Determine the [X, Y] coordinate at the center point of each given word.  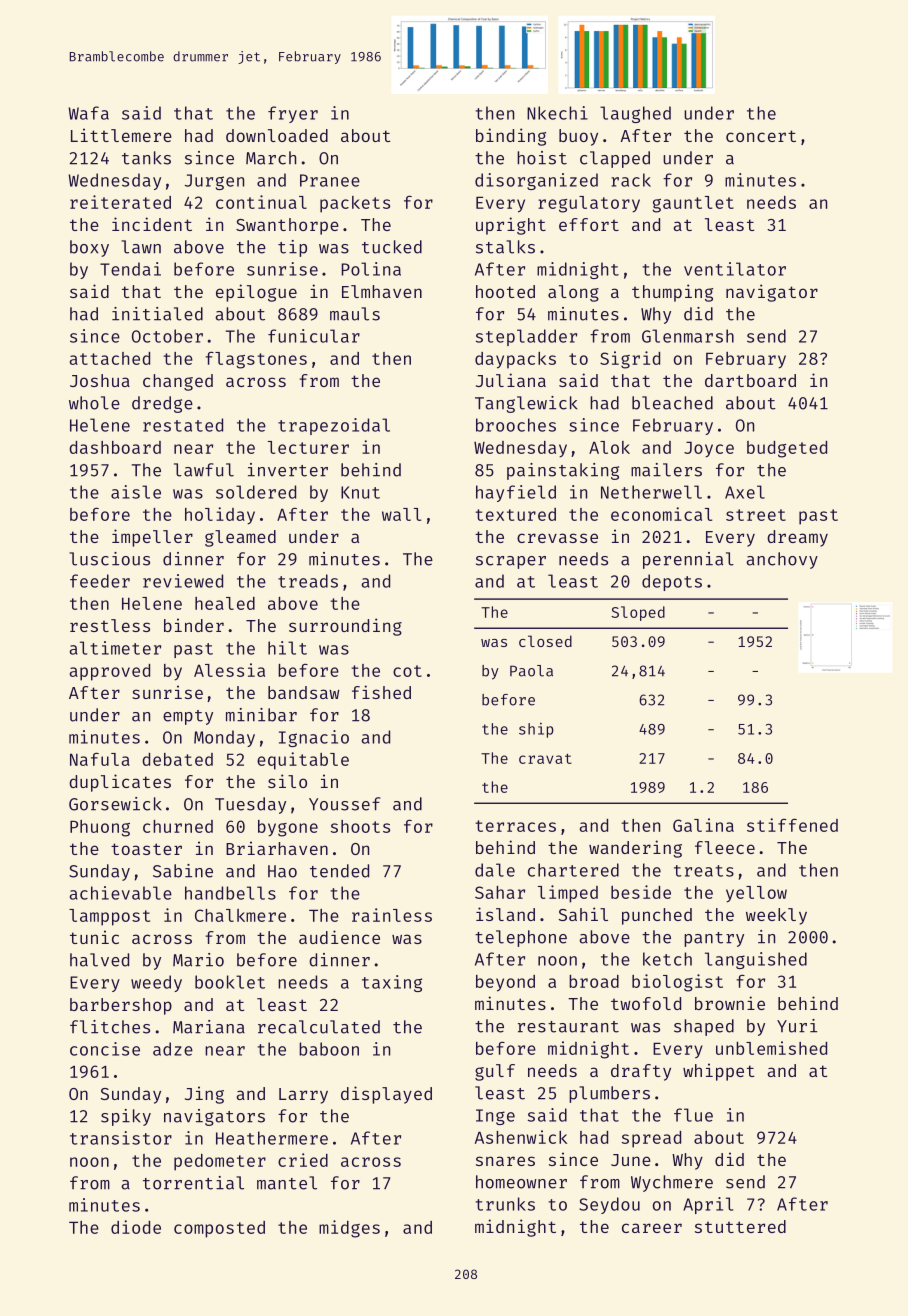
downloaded [277, 135]
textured [515, 514]
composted [219, 1229]
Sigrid [630, 360]
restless [110, 625]
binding [511, 137]
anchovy [782, 560]
